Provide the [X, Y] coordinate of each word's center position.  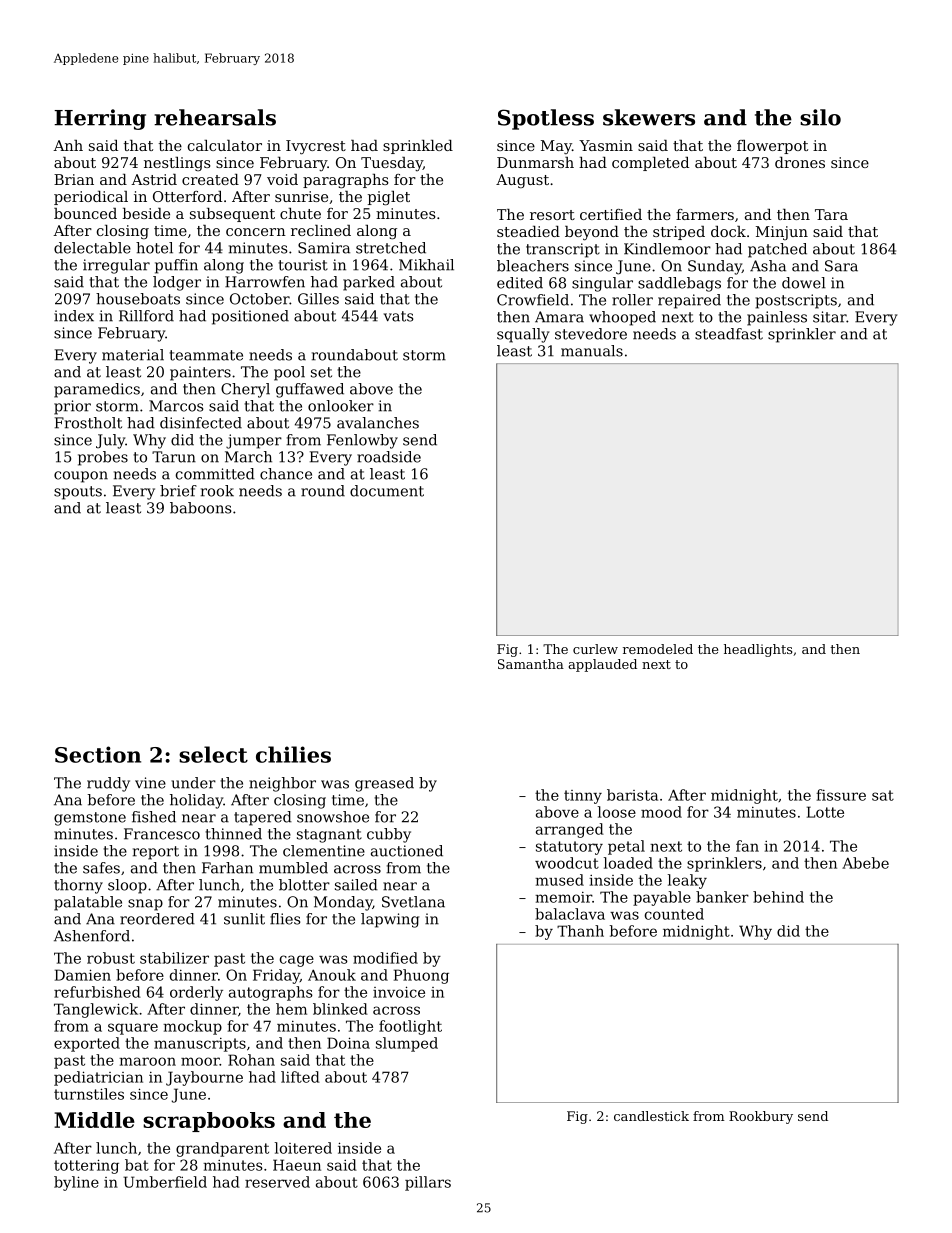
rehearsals [215, 117]
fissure [841, 795]
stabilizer [174, 958]
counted [674, 914]
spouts [78, 493]
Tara [831, 214]
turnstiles [89, 1094]
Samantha [531, 664]
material [133, 355]
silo [820, 117]
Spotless [546, 119]
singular [602, 284]
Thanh [580, 931]
